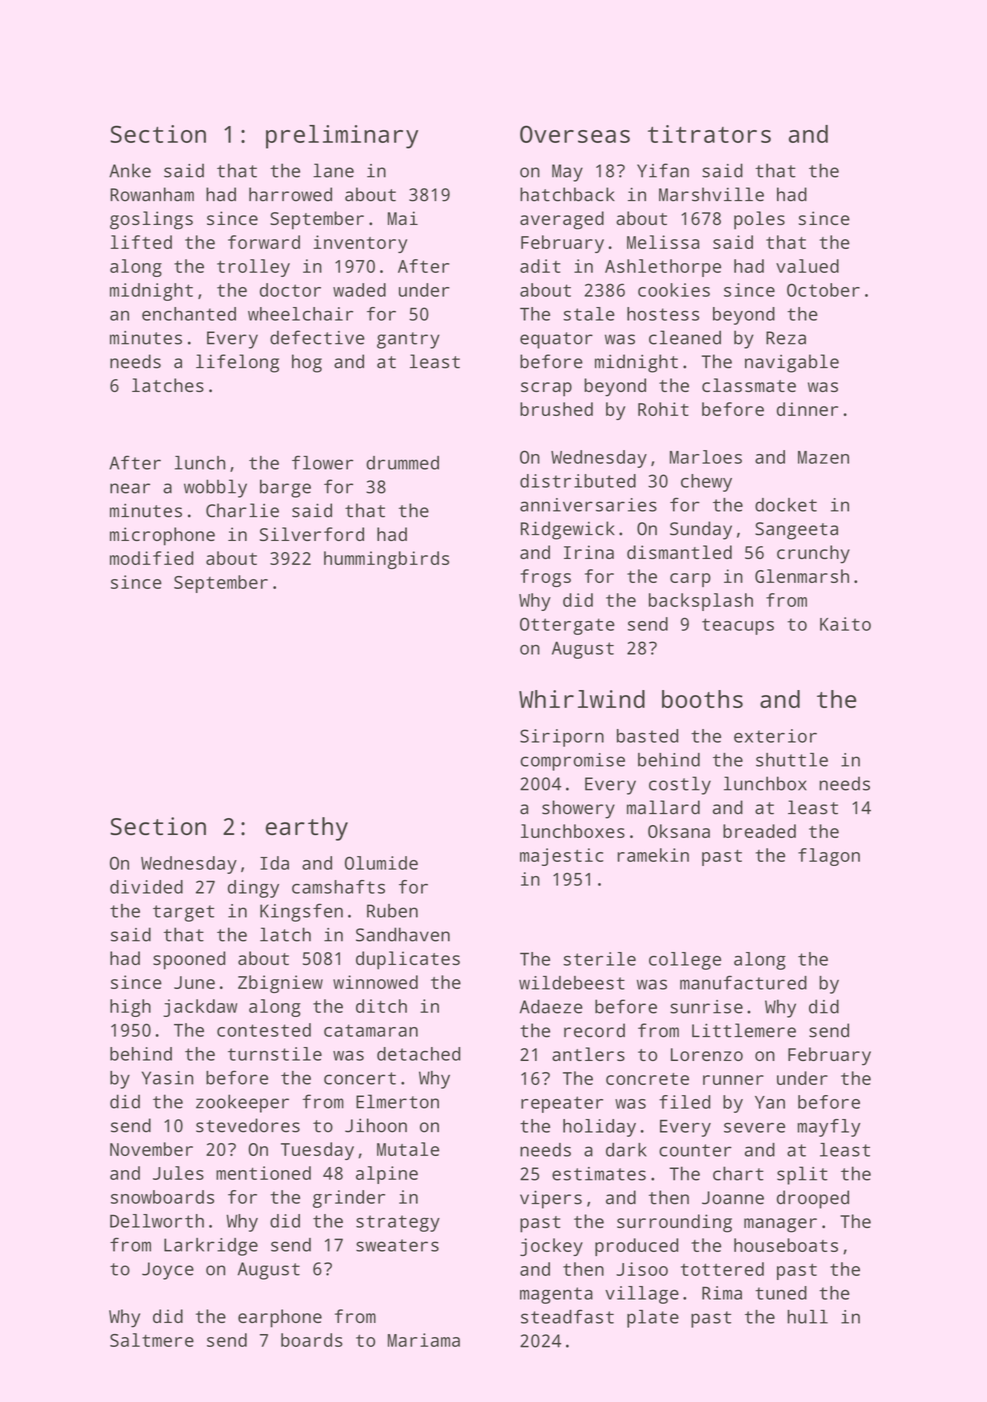  What do you see at coordinates (674, 290) in the image?
I see `cookies` at bounding box center [674, 290].
